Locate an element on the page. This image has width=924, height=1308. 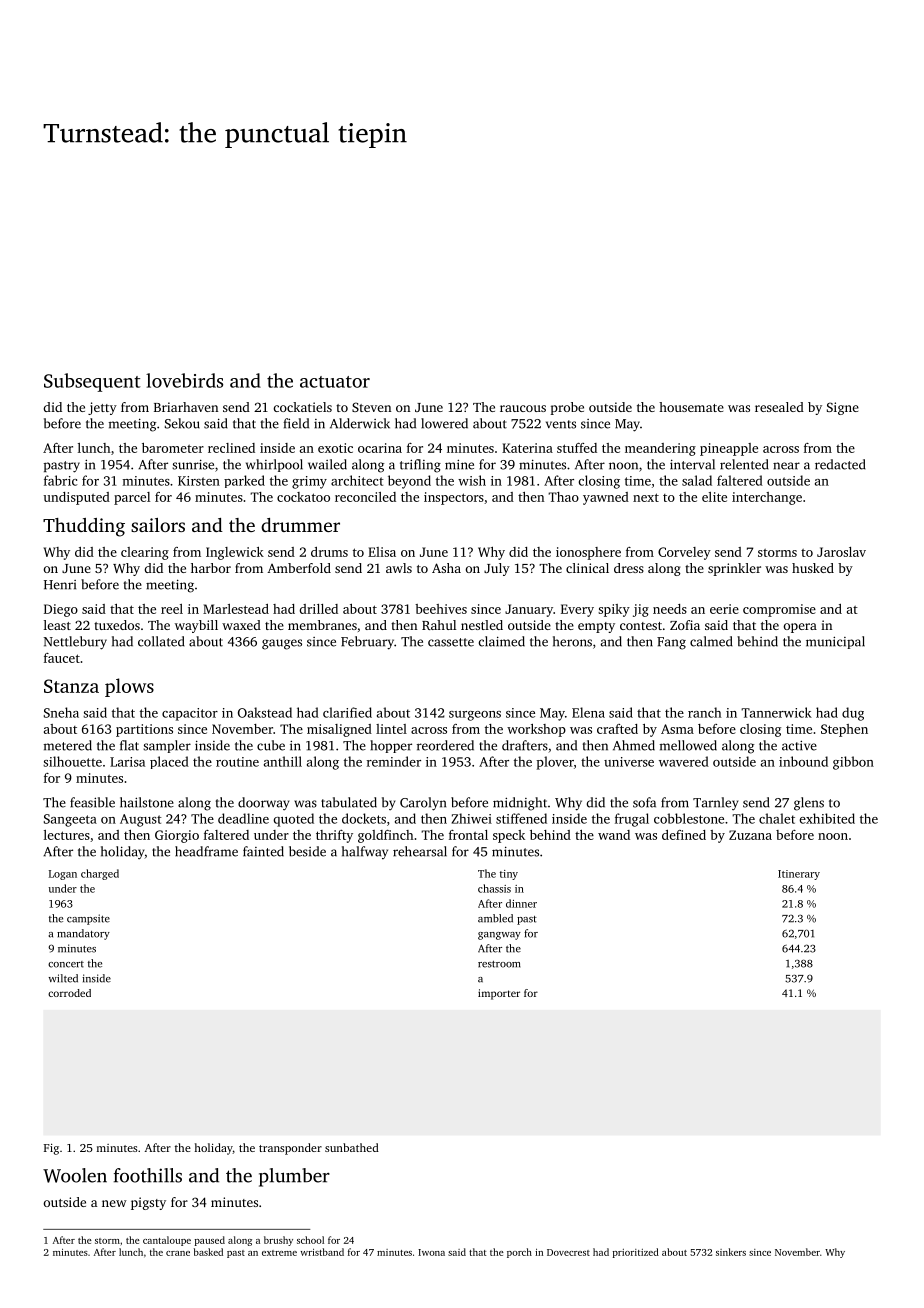
whirlpool is located at coordinates (274, 465).
